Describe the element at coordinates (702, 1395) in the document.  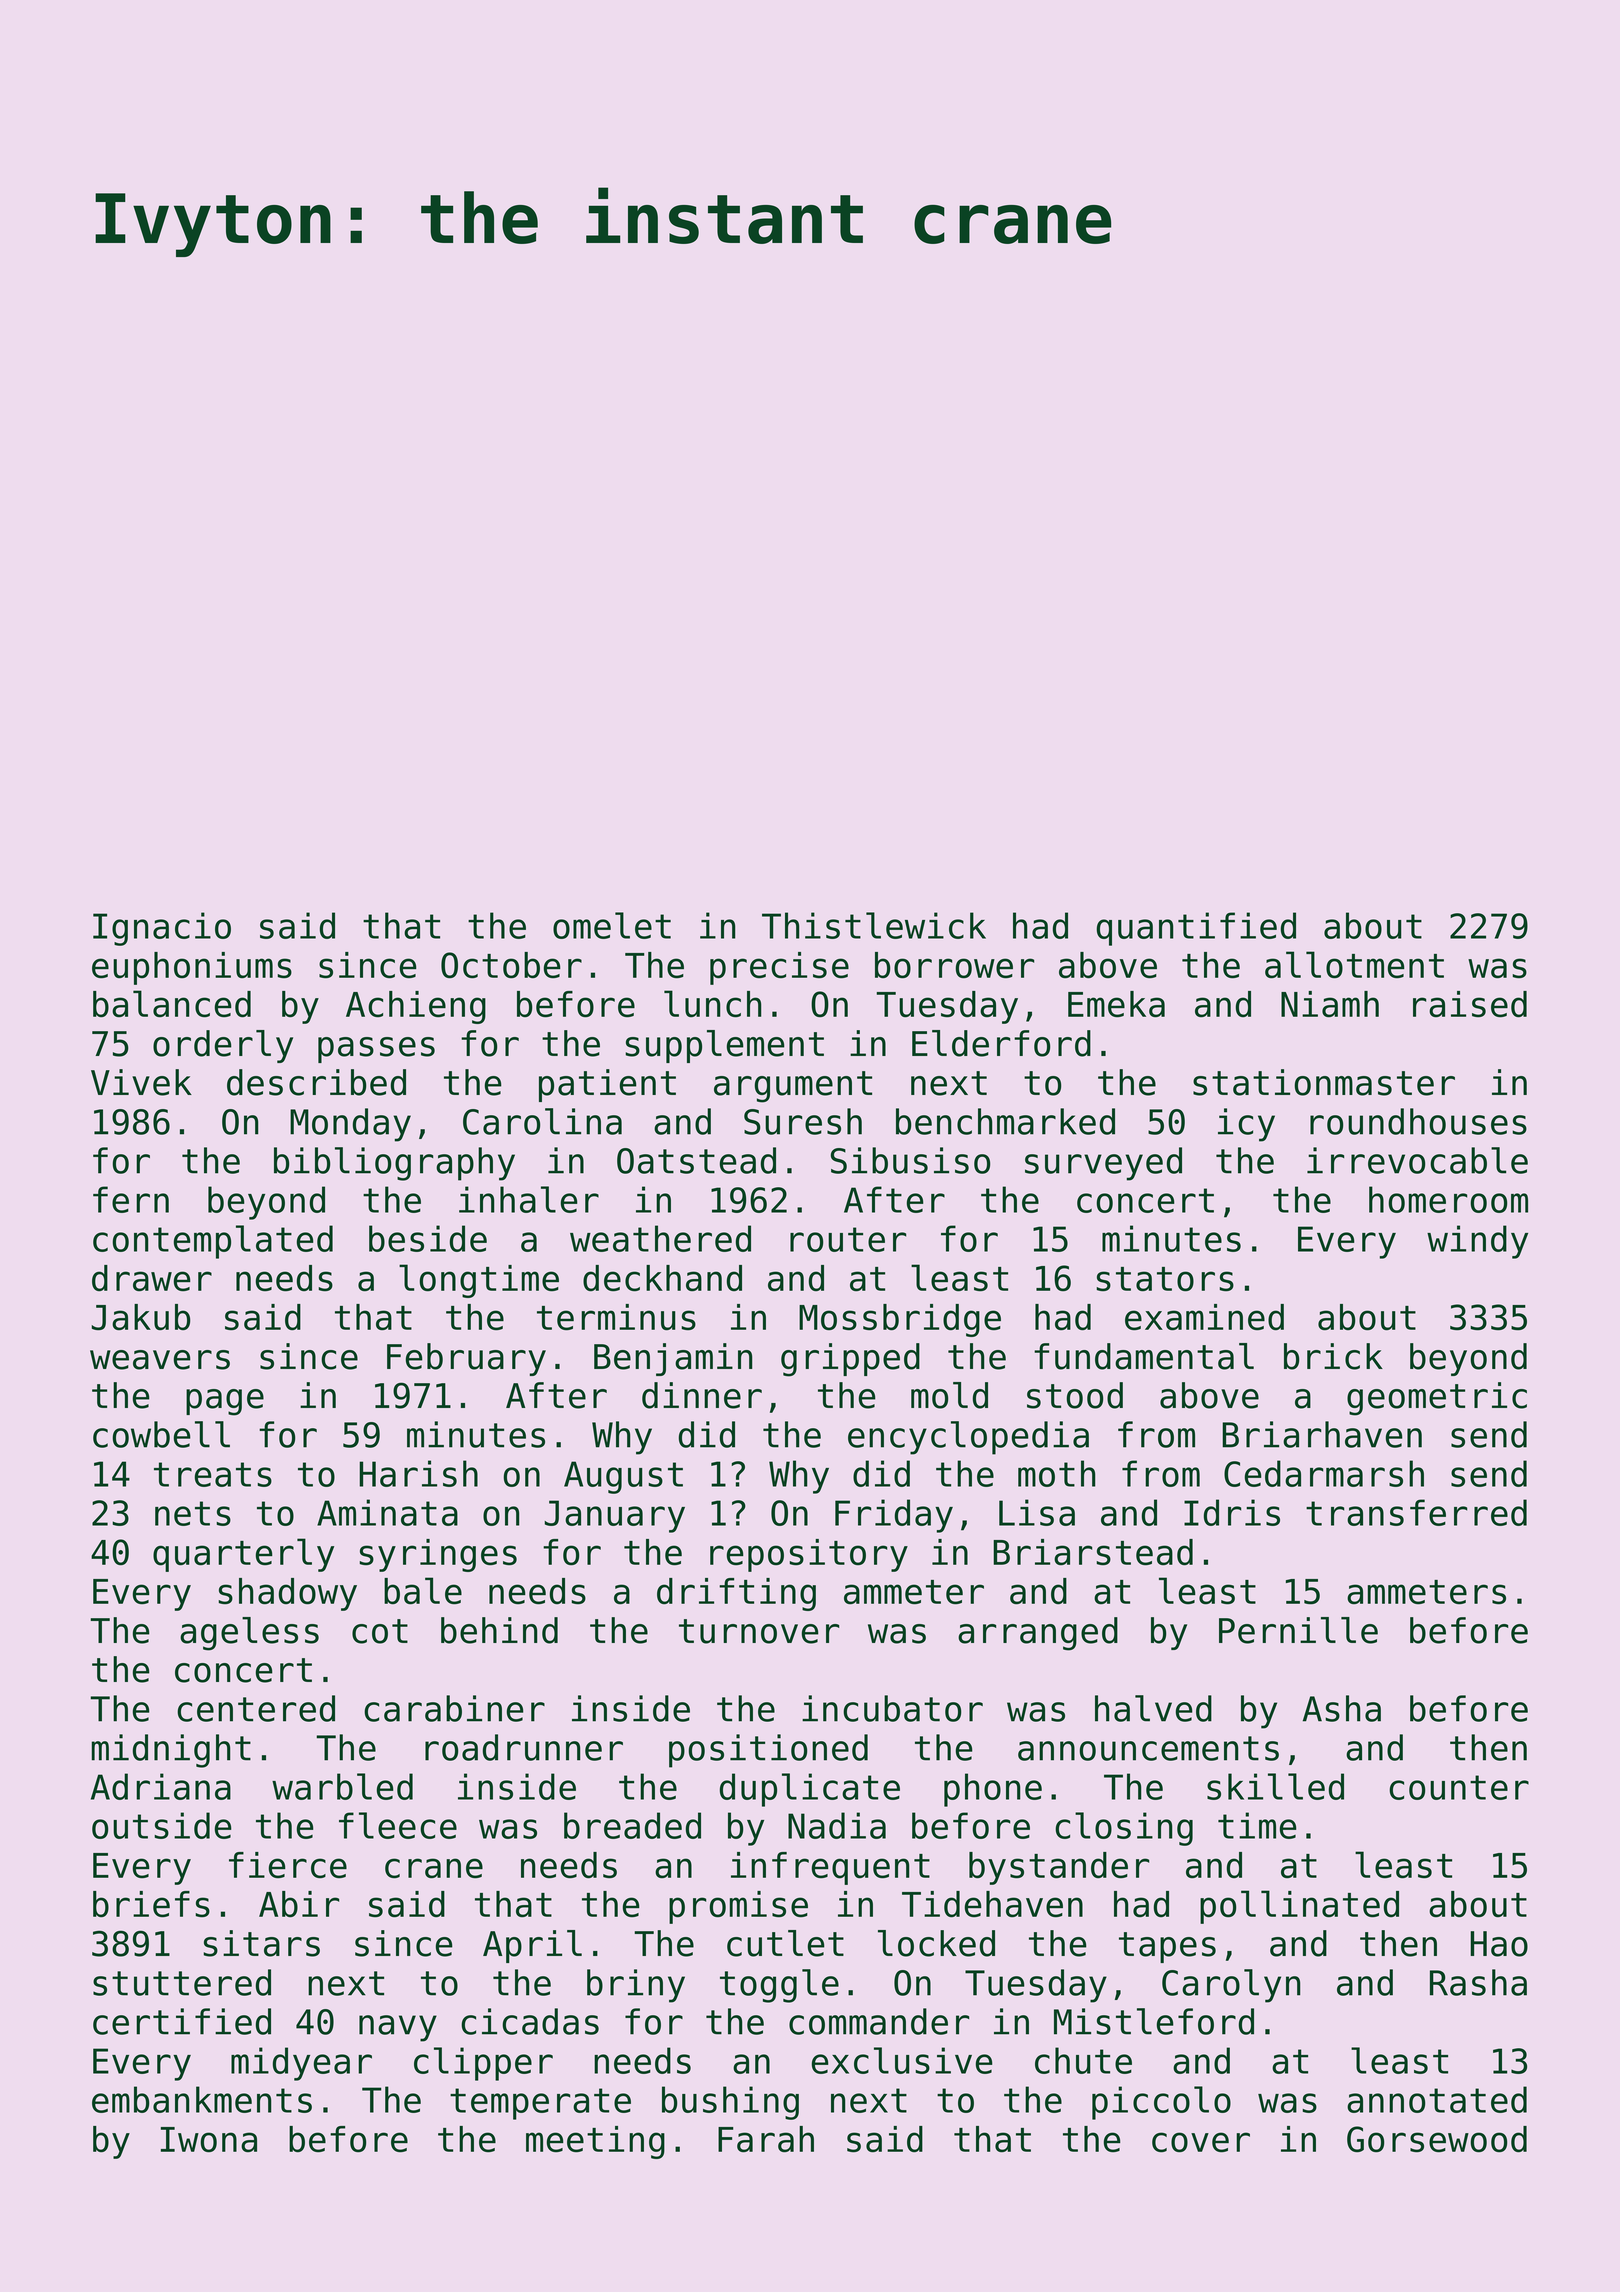
I see `dinner` at that location.
